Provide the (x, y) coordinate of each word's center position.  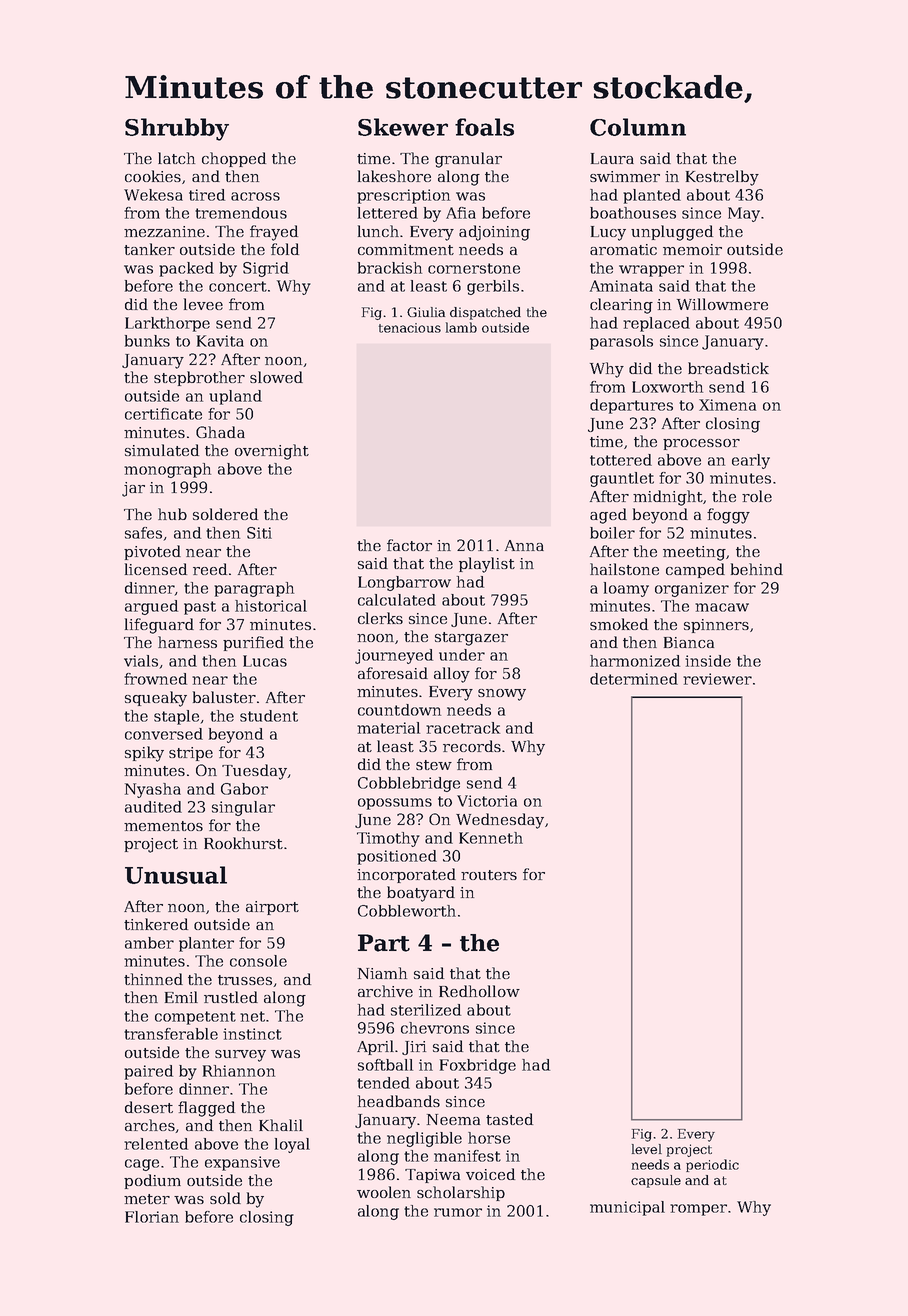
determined (634, 679)
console (258, 961)
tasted (509, 1119)
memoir (692, 249)
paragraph (254, 589)
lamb (461, 327)
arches (150, 1126)
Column (638, 127)
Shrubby (177, 129)
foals (484, 127)
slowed (276, 377)
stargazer (471, 639)
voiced (490, 1174)
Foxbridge (478, 1066)
